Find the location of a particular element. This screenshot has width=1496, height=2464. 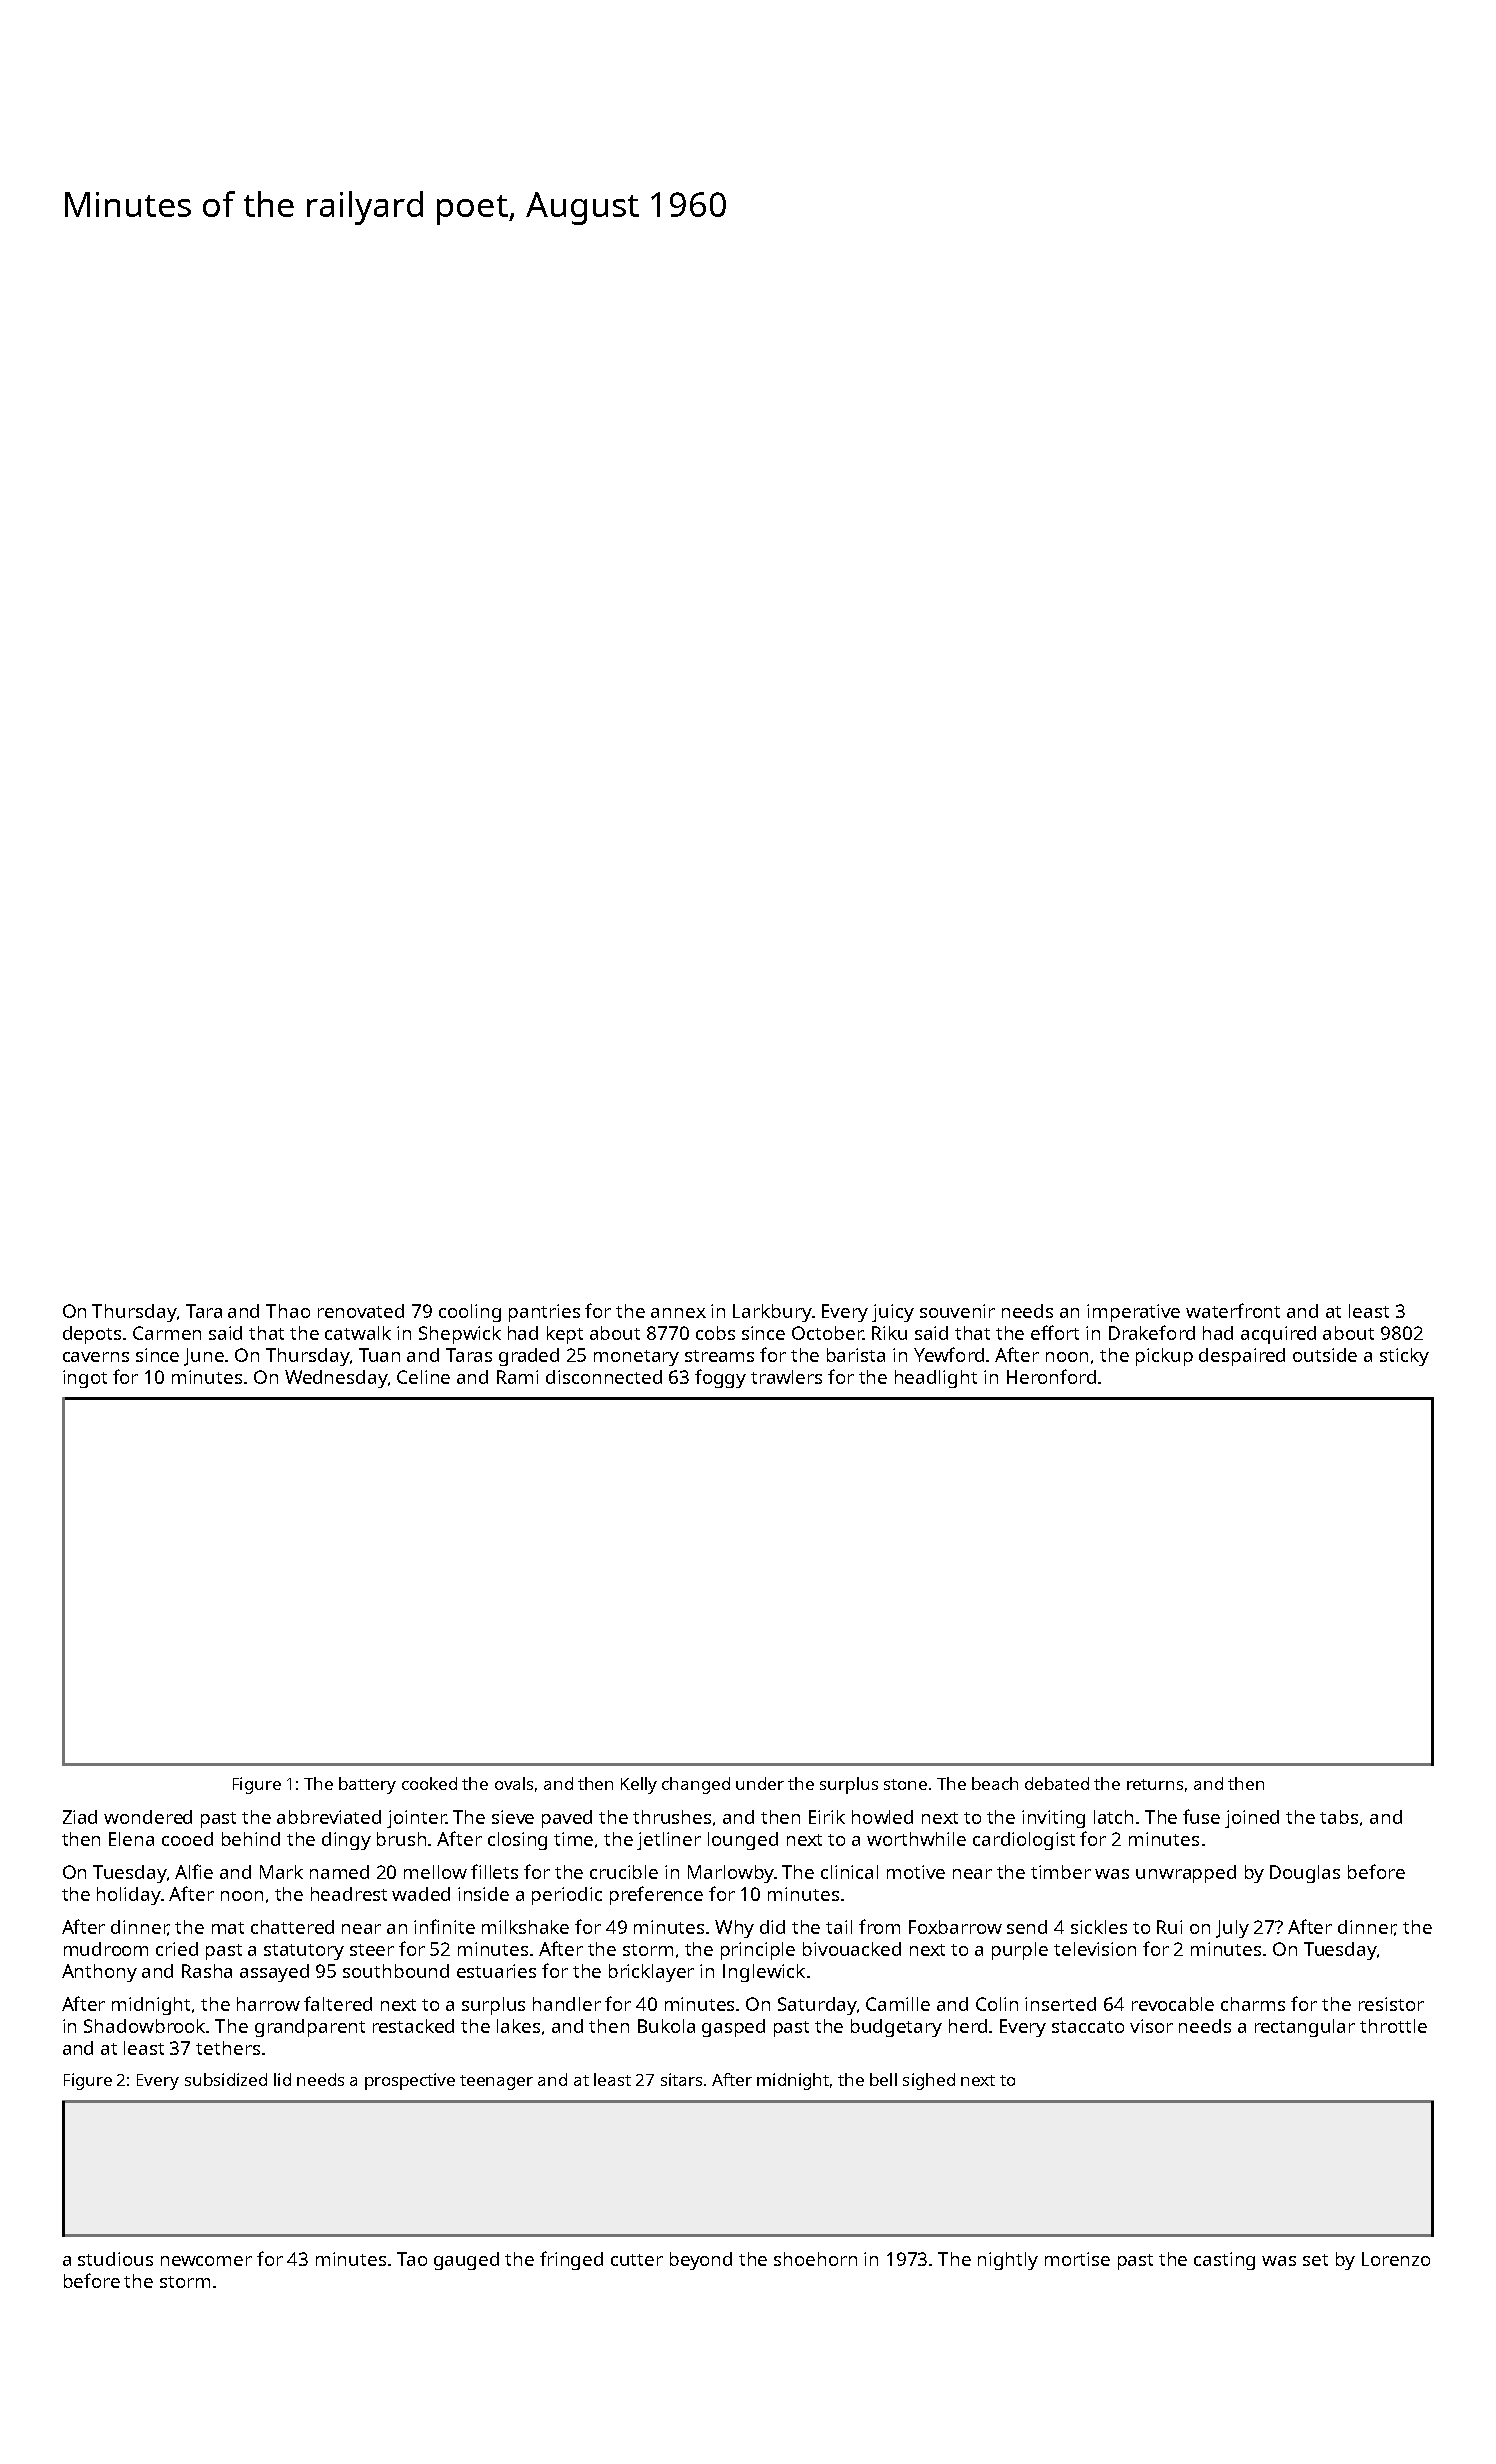

foggy is located at coordinates (720, 1378).
